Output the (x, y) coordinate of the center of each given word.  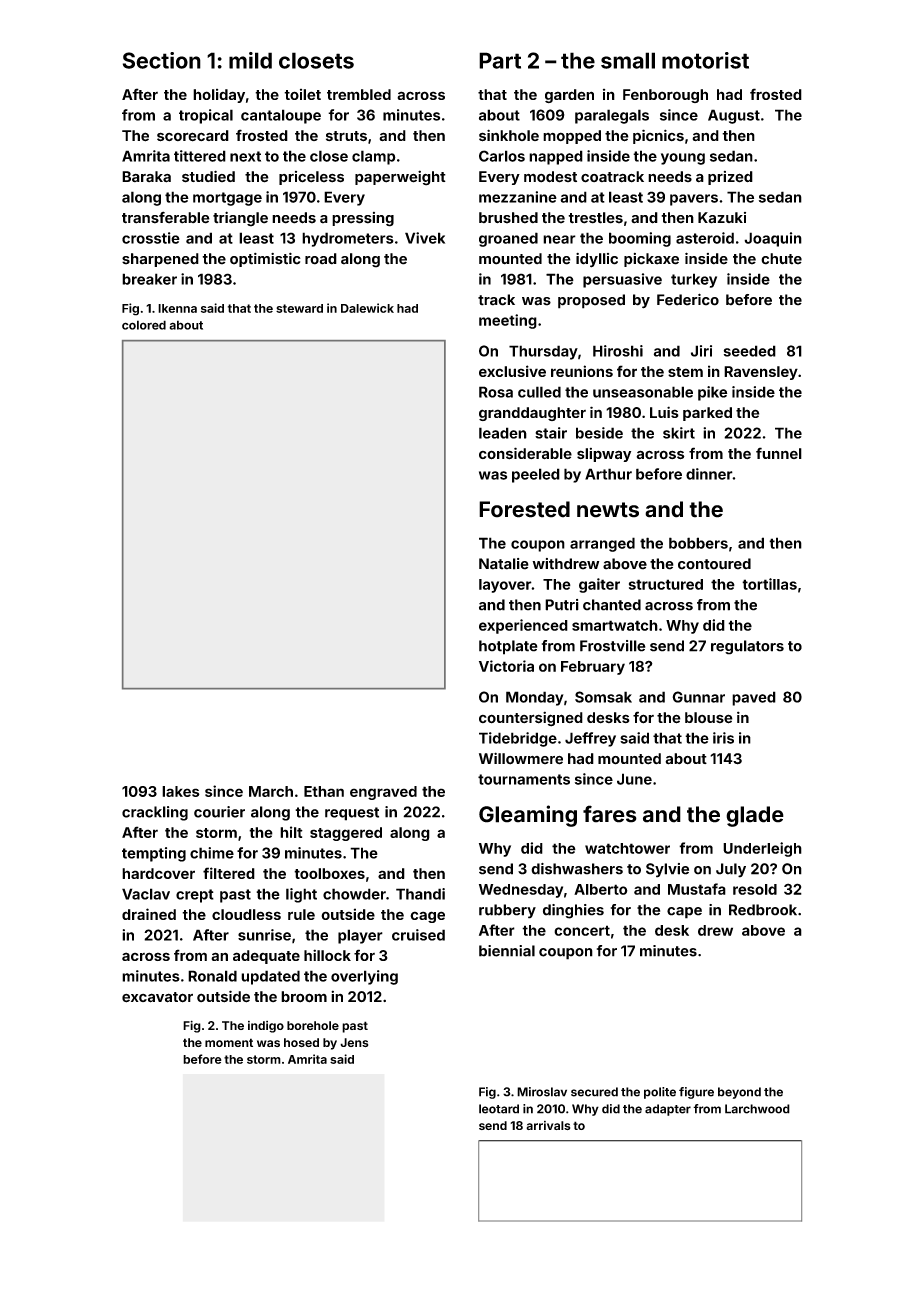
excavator (157, 997)
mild (250, 60)
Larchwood (757, 1109)
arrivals (548, 1125)
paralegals (612, 116)
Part (500, 60)
